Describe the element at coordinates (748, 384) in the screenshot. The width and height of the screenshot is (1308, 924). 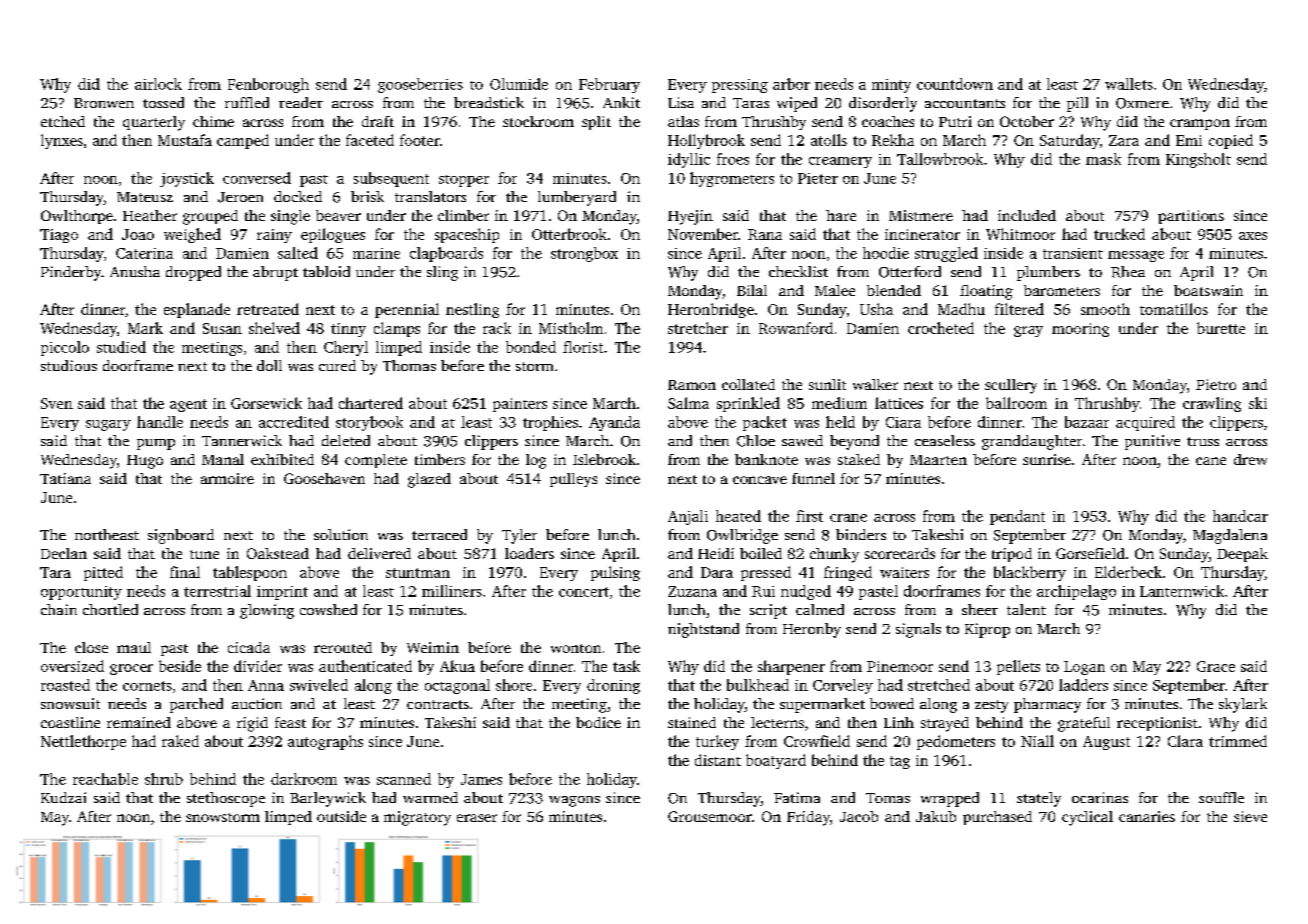
I see `collated` at that location.
